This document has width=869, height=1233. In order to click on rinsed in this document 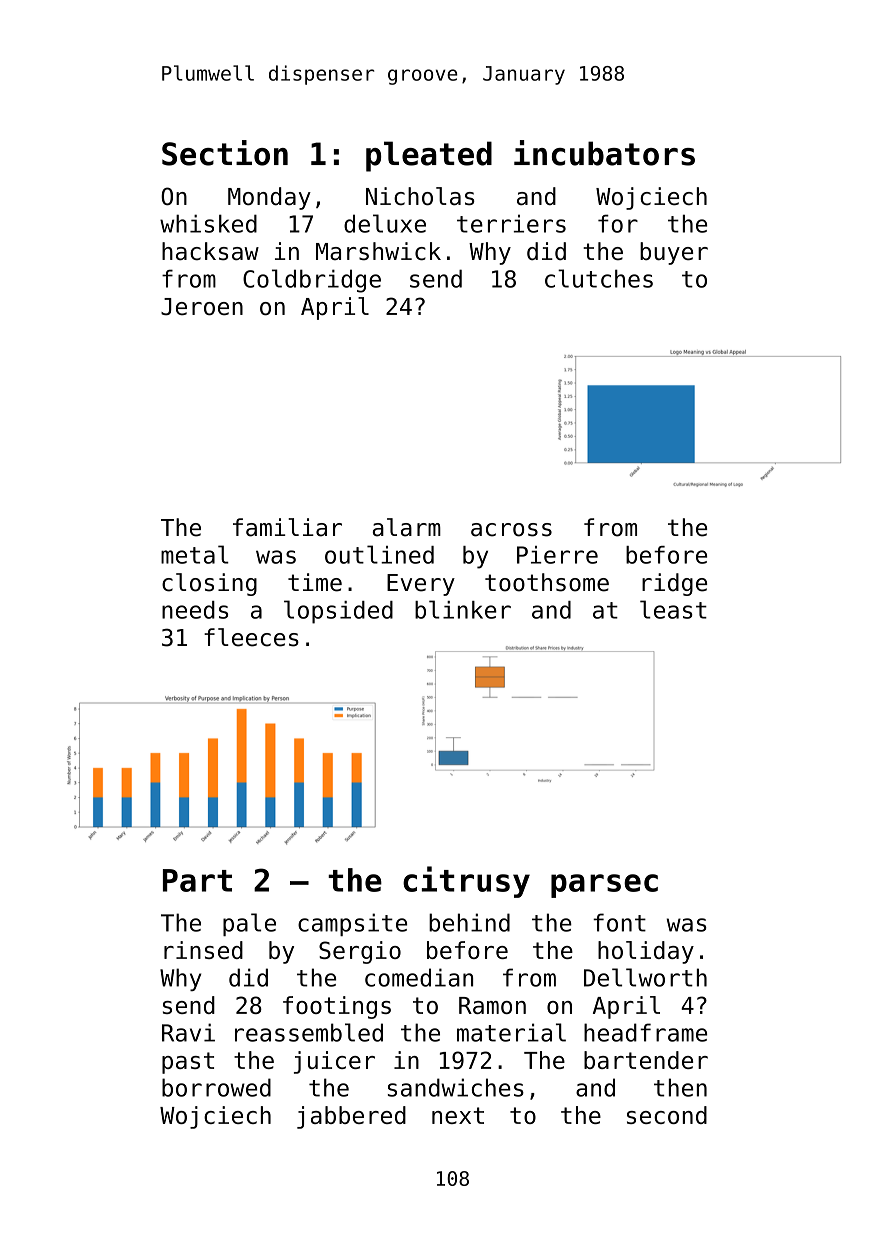, I will do `click(203, 950)`.
